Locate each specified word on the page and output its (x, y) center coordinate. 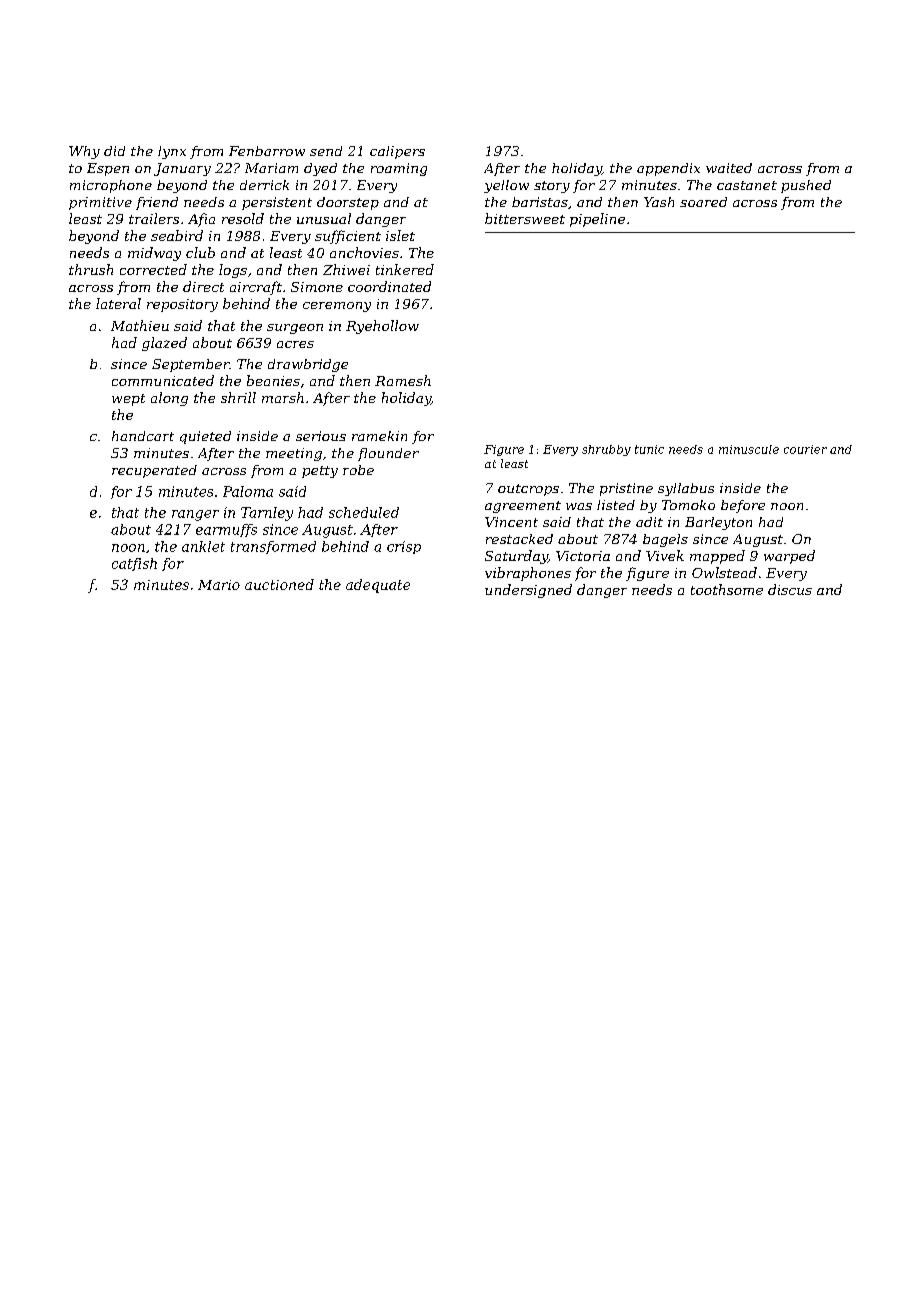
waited (729, 168)
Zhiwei (346, 269)
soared (703, 202)
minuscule (749, 449)
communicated (163, 380)
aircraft (256, 288)
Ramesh (403, 380)
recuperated (154, 471)
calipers (397, 152)
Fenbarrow (267, 151)
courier (805, 449)
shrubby (606, 450)
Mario (219, 585)
